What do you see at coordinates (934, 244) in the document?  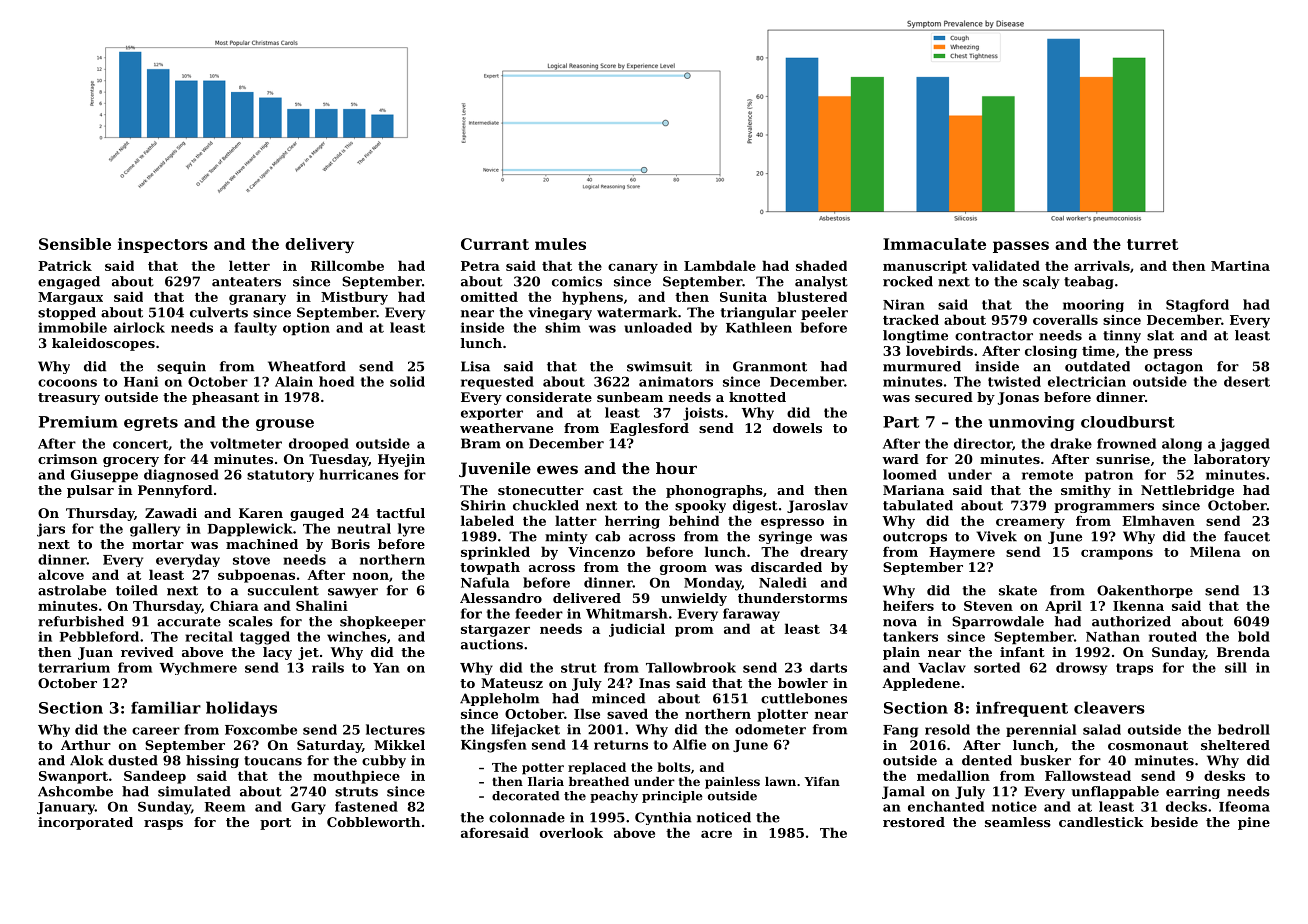 I see `Immaculate` at bounding box center [934, 244].
